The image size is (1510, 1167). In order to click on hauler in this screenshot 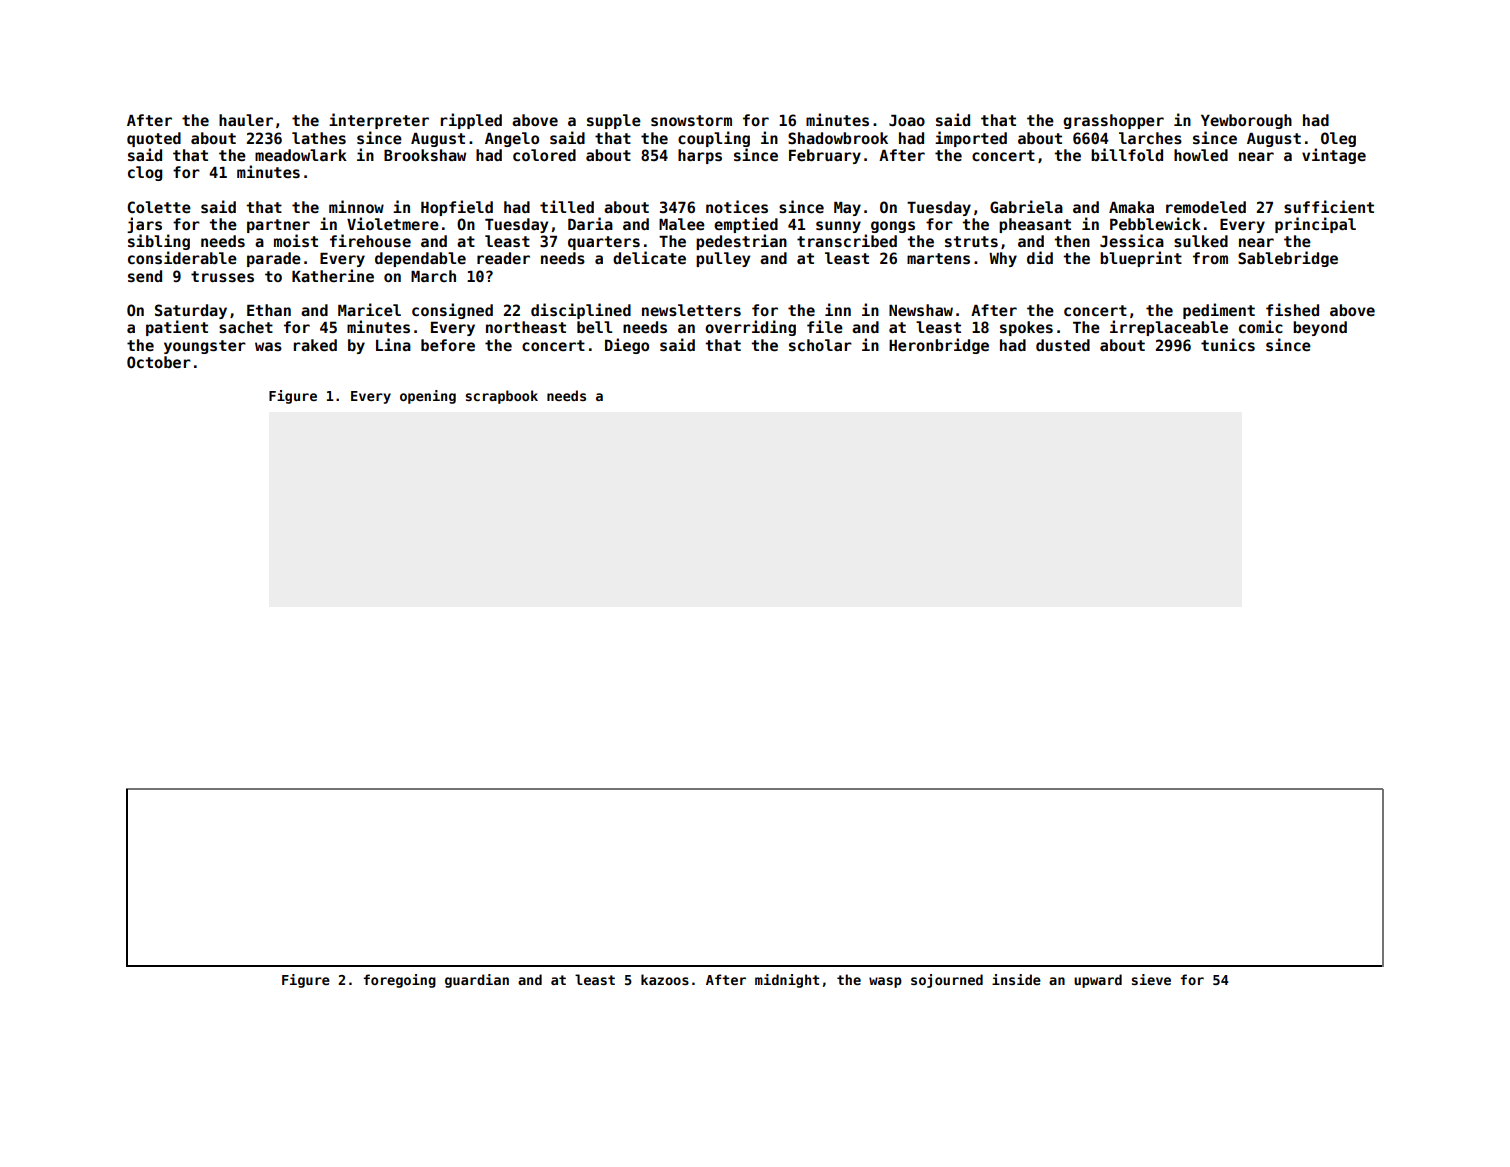, I will do `click(246, 120)`.
